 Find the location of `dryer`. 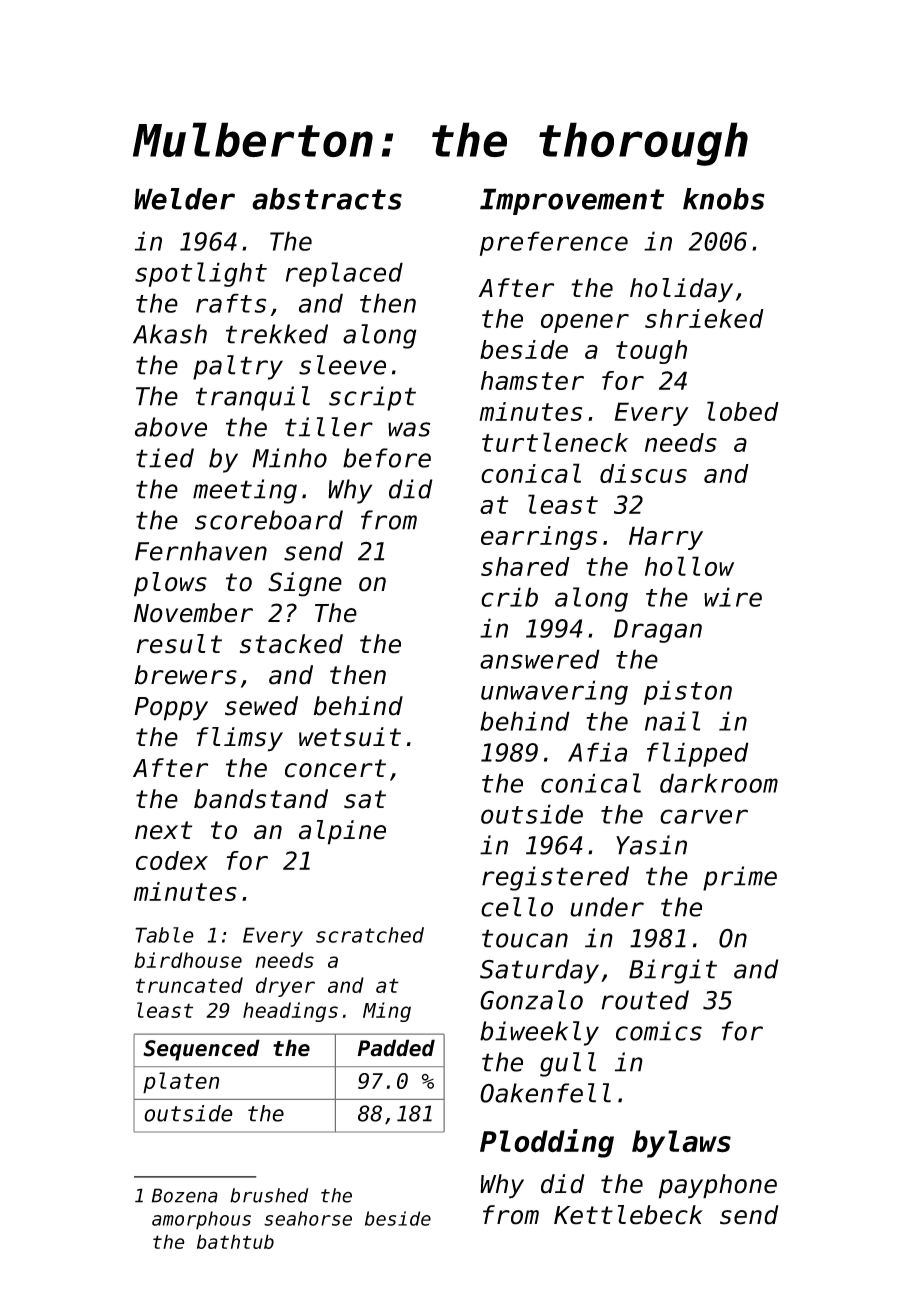

dryer is located at coordinates (285, 987).
